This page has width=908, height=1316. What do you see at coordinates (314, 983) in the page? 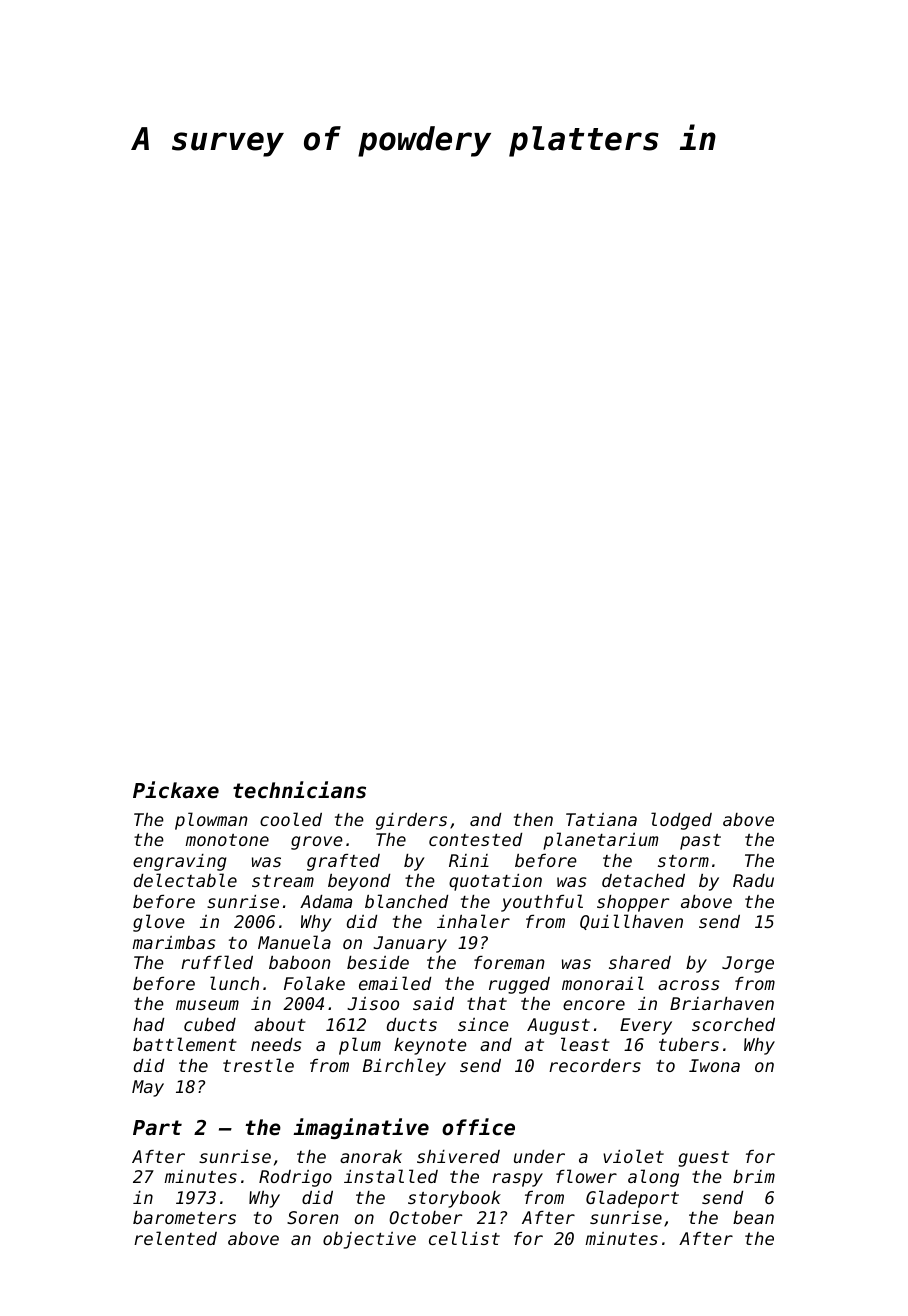
I see `Folake` at bounding box center [314, 983].
